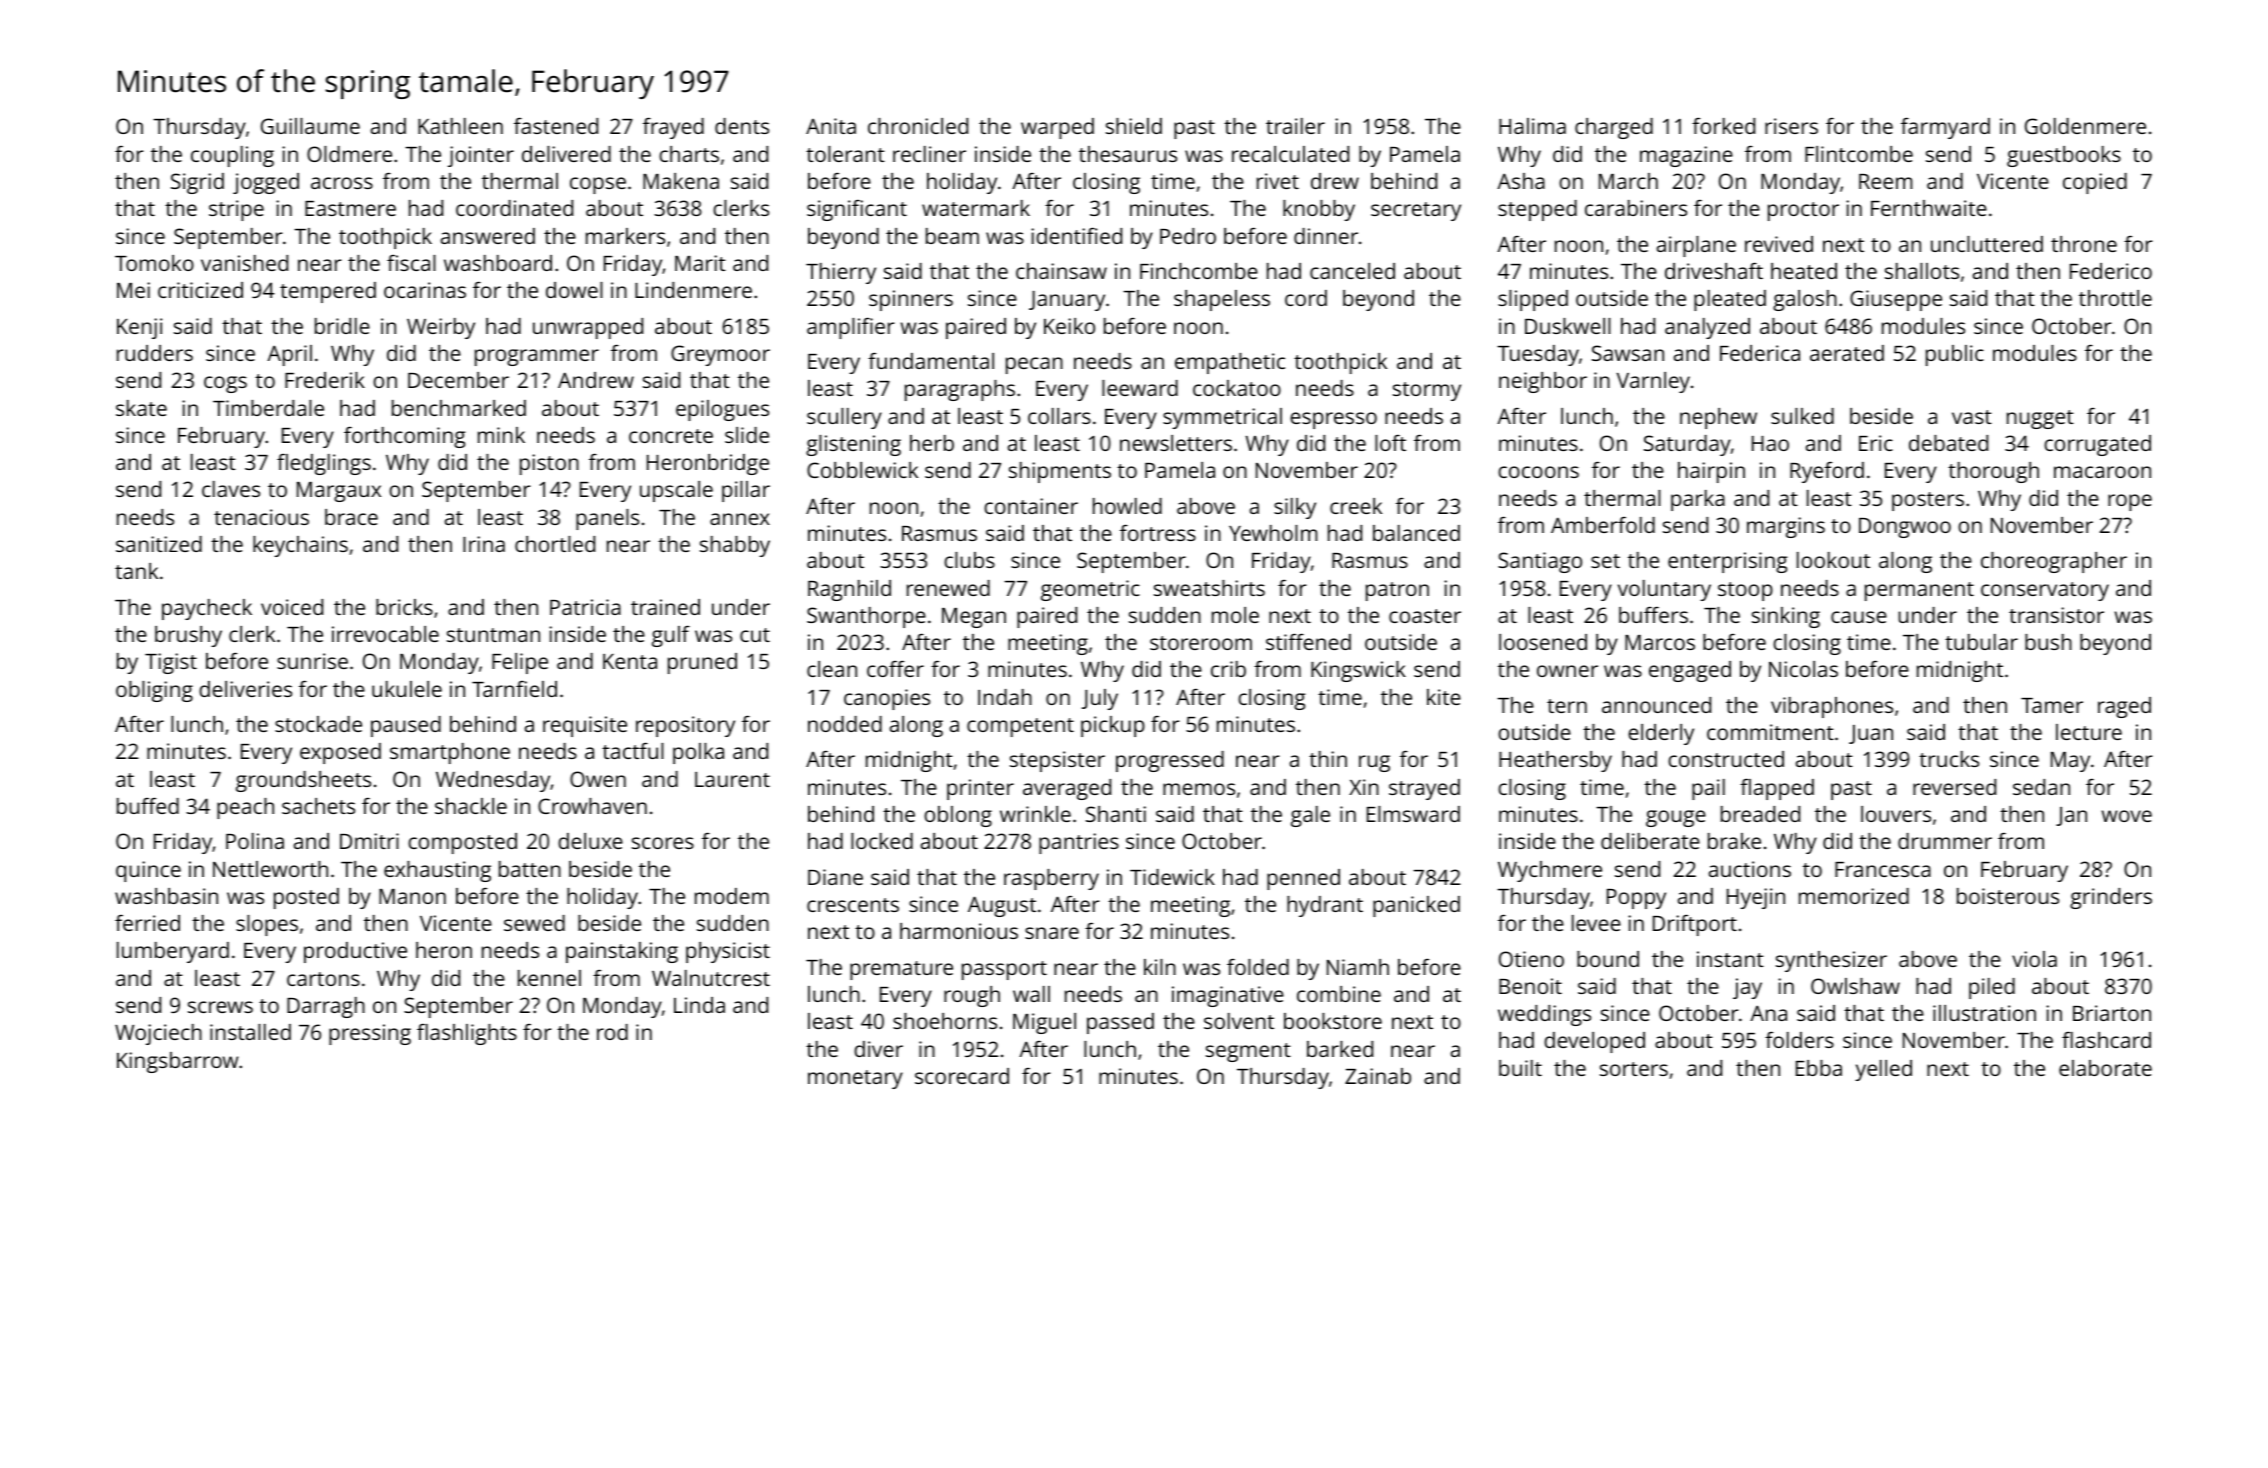 This screenshot has width=2268, height=1468. What do you see at coordinates (2052, 705) in the screenshot?
I see `Tamer` at bounding box center [2052, 705].
